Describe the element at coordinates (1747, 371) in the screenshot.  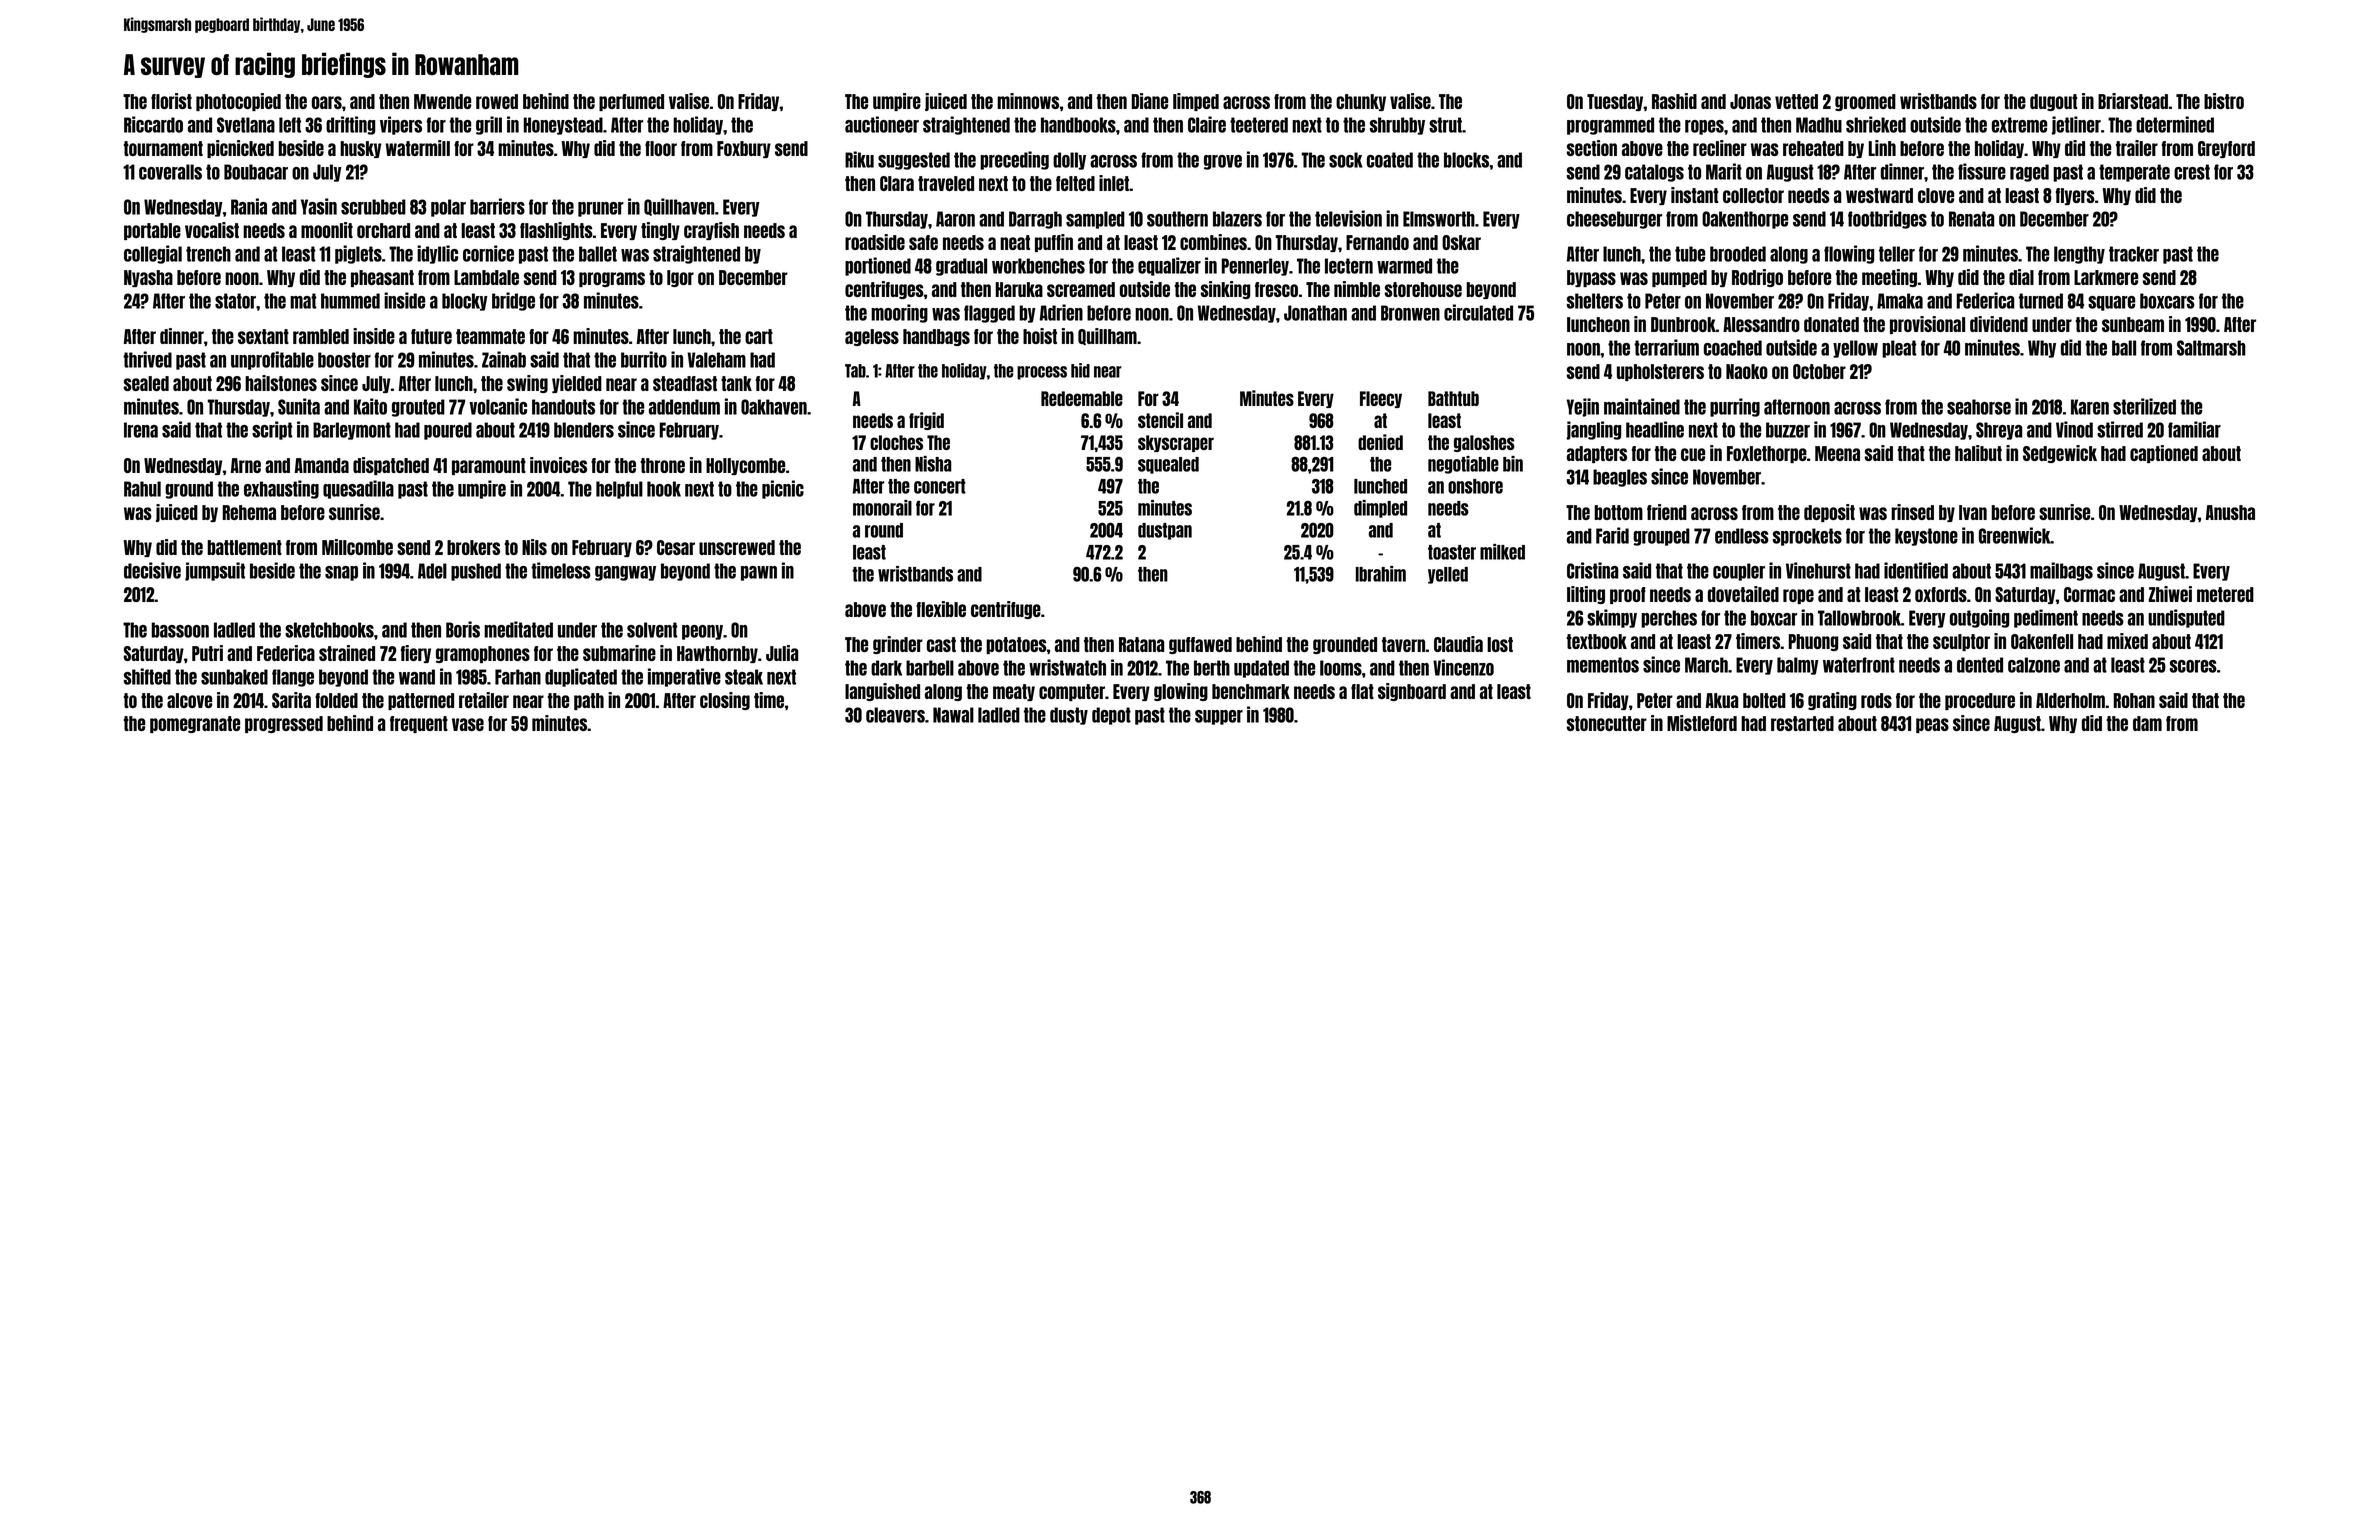
I see `Naoko` at that location.
